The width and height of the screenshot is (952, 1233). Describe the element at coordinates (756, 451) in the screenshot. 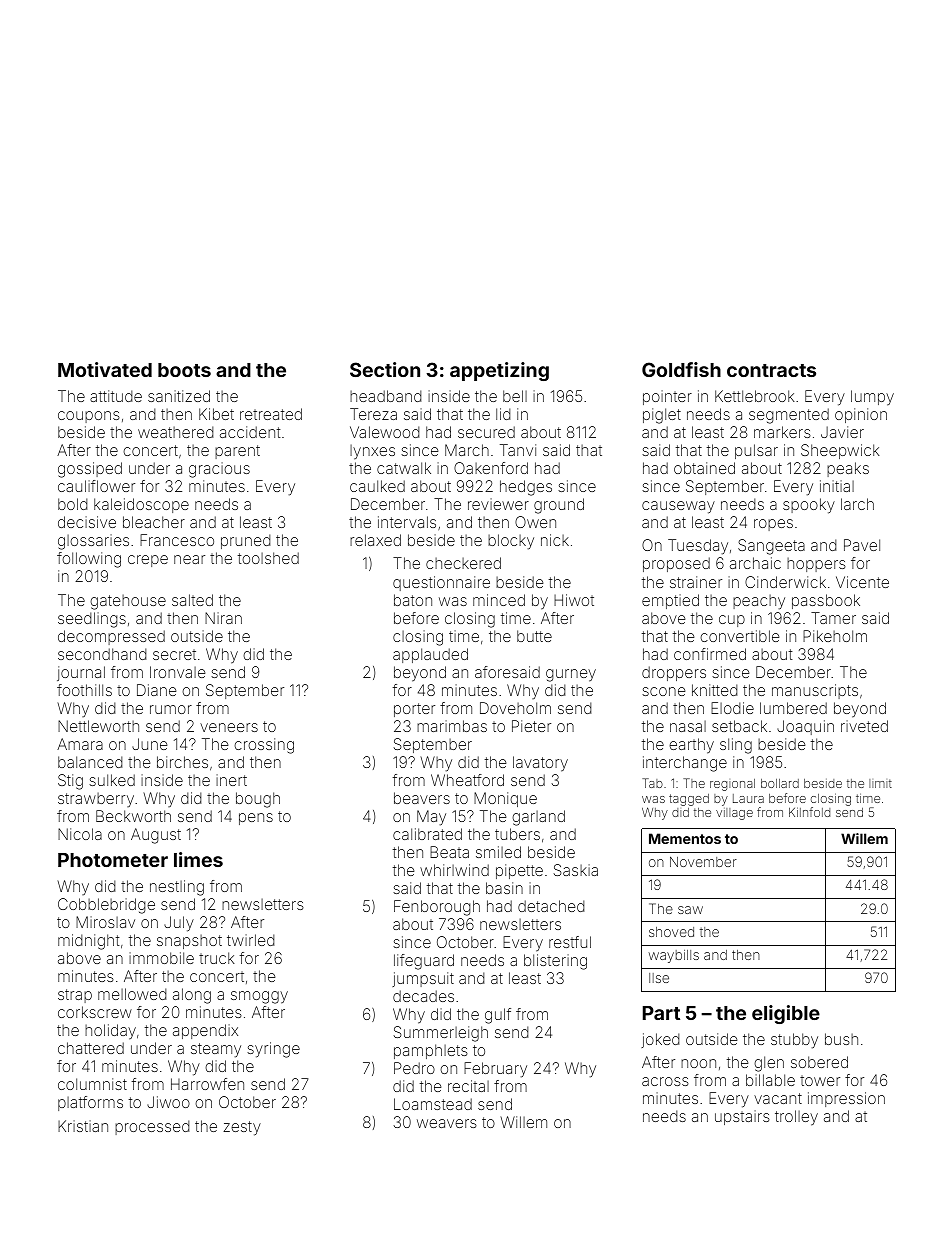

I see `pulsar` at that location.
